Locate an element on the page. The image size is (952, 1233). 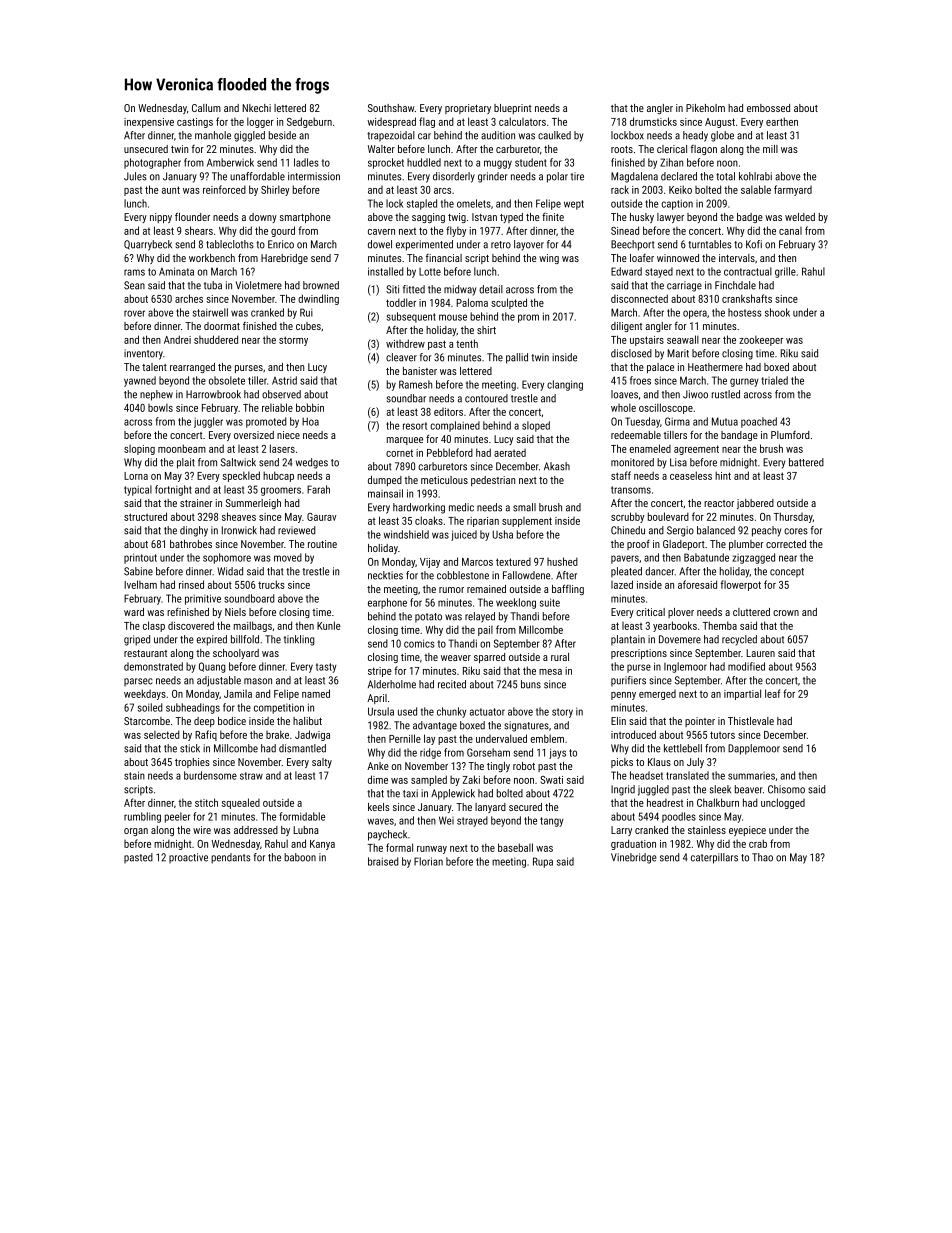
rural is located at coordinates (560, 657).
